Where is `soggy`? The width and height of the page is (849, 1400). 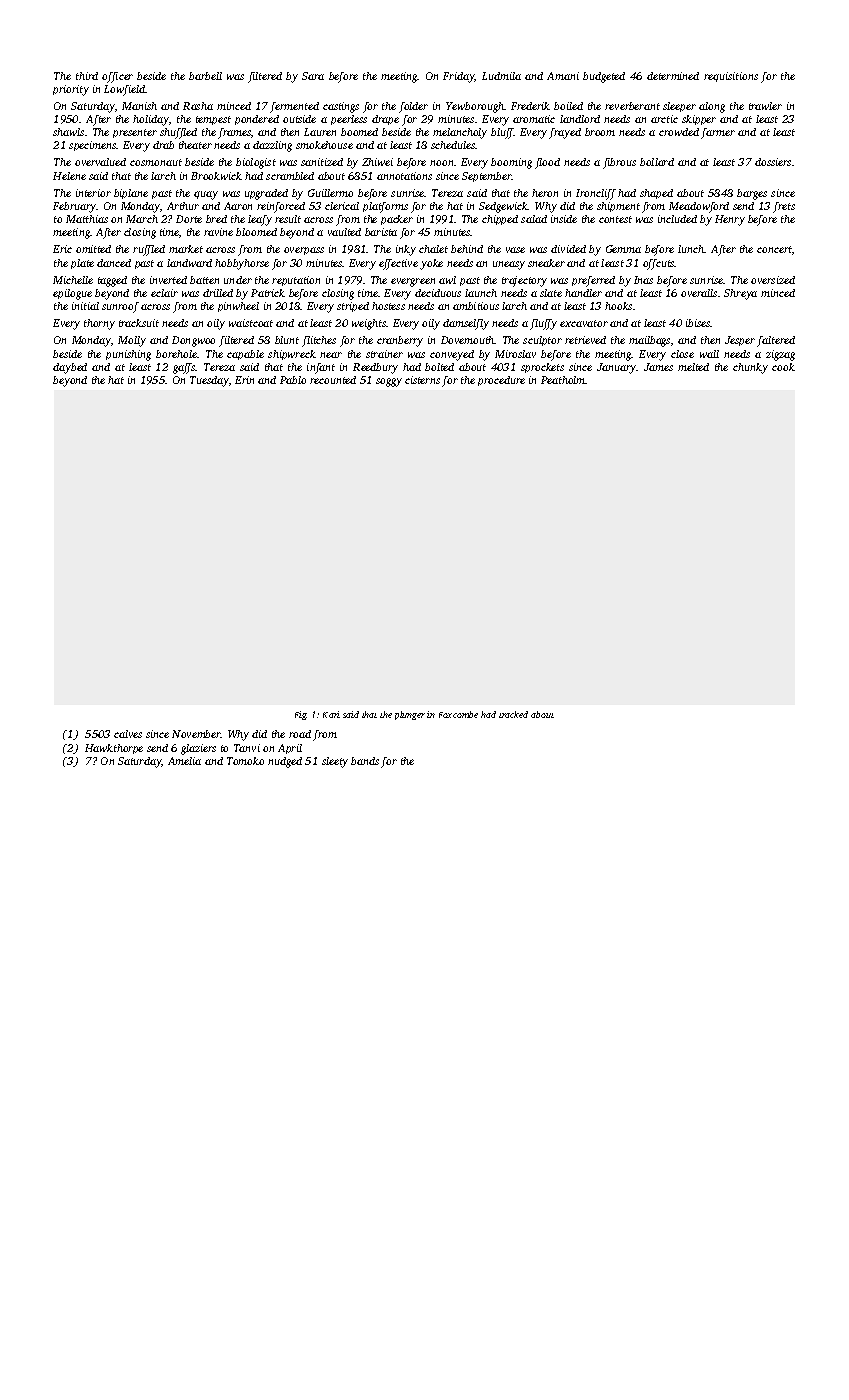 soggy is located at coordinates (389, 382).
